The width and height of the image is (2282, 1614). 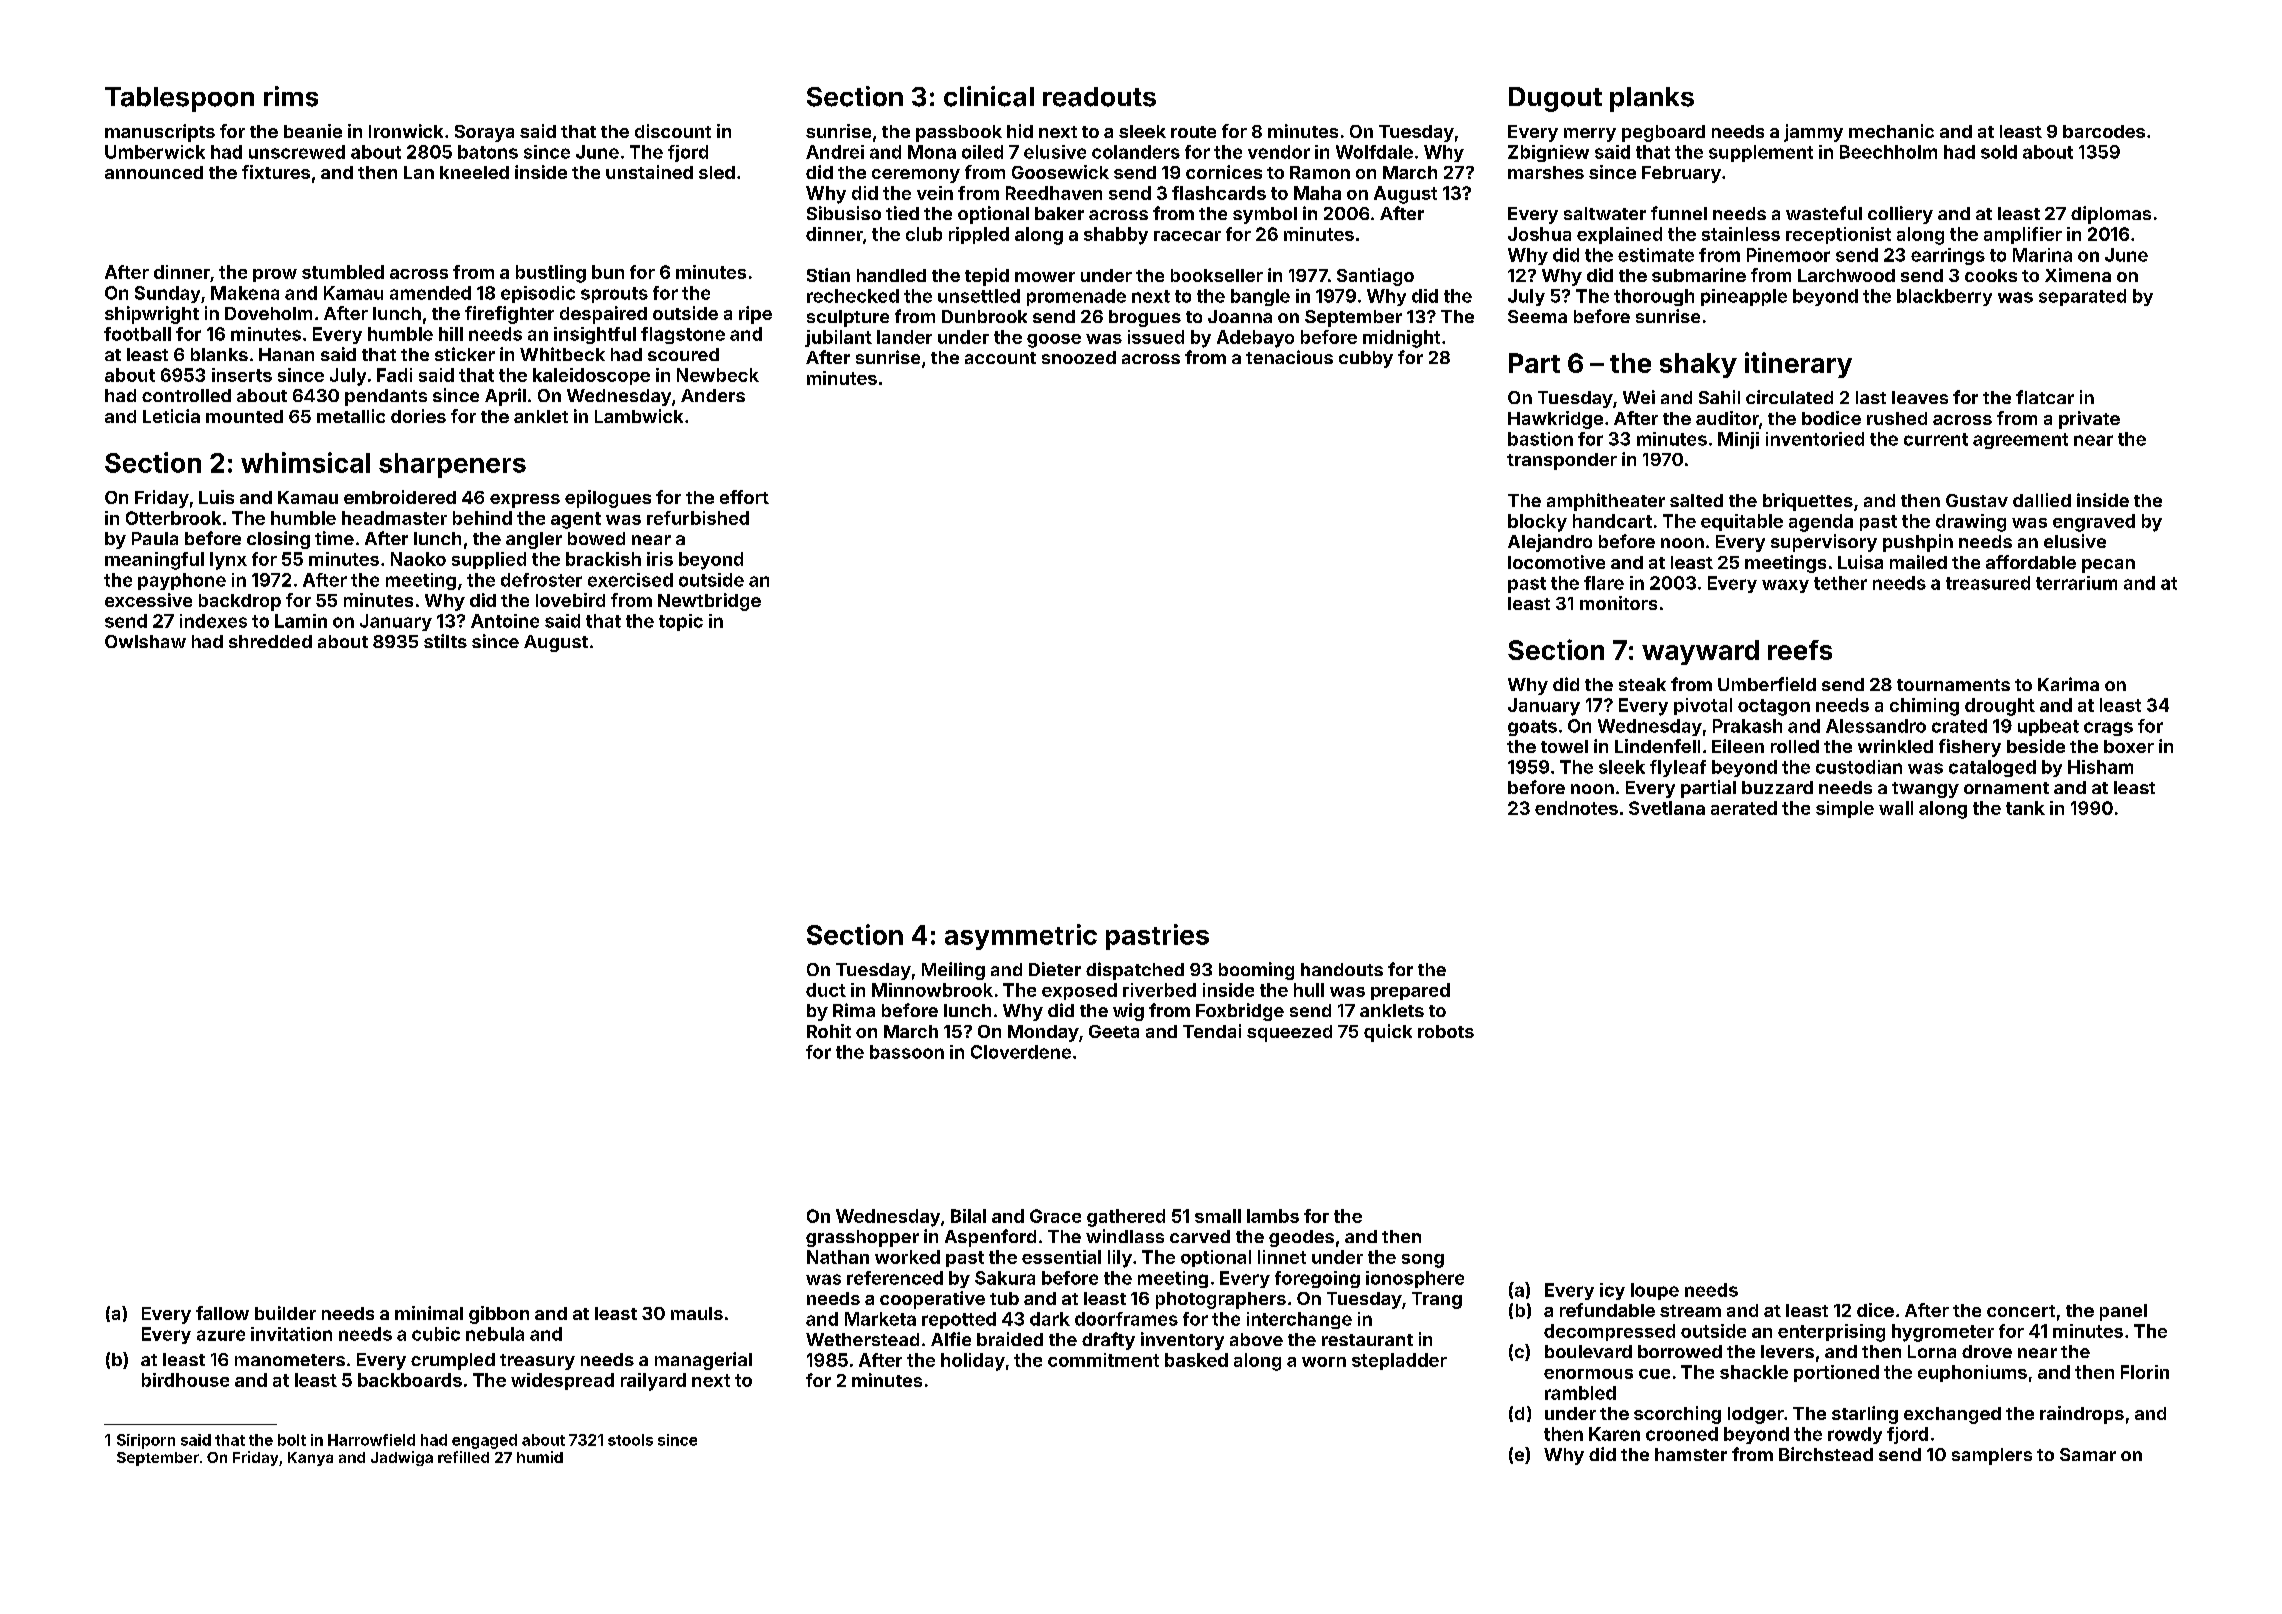 I want to click on reefs, so click(x=1800, y=650).
